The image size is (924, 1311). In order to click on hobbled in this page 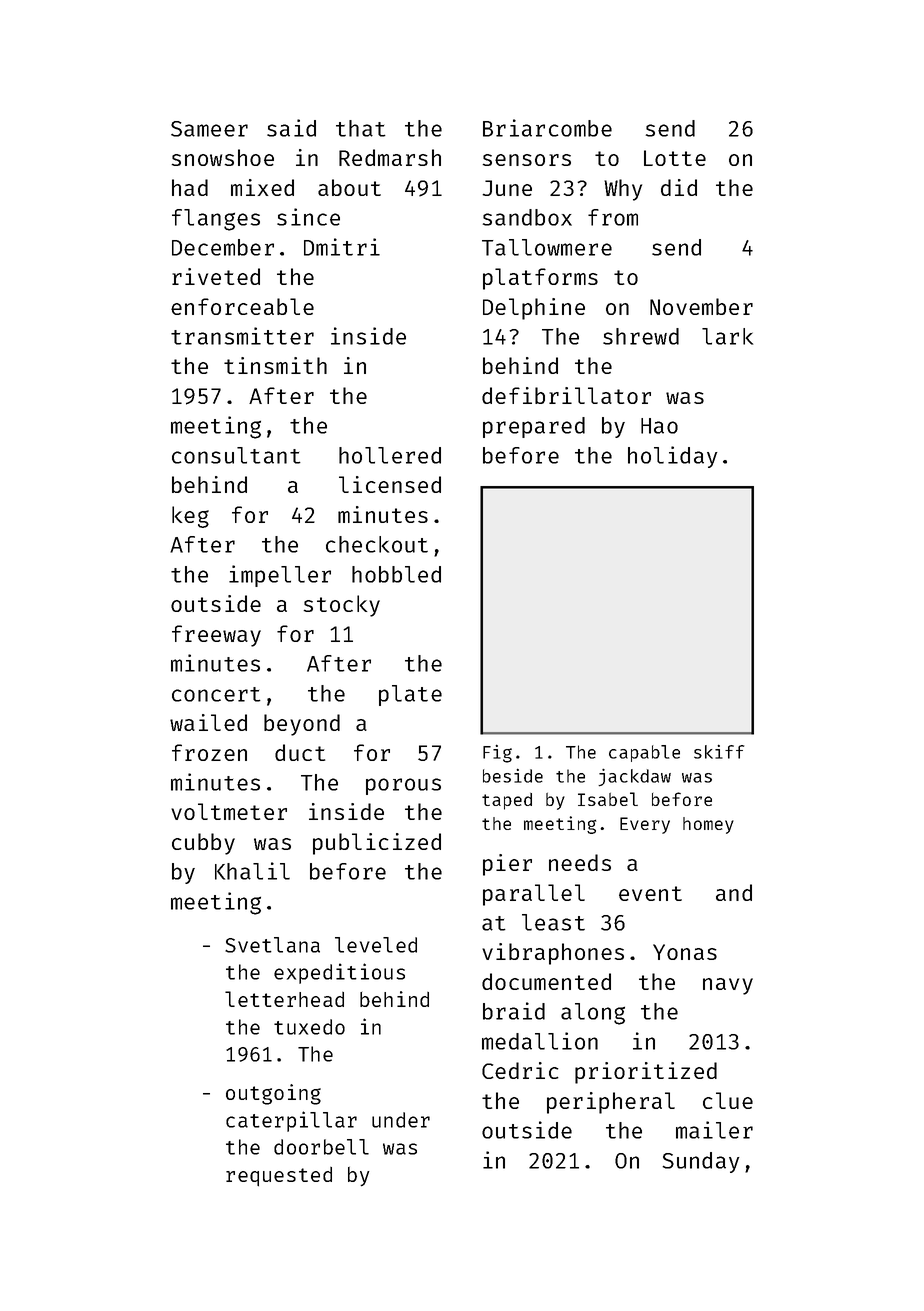, I will do `click(396, 574)`.
